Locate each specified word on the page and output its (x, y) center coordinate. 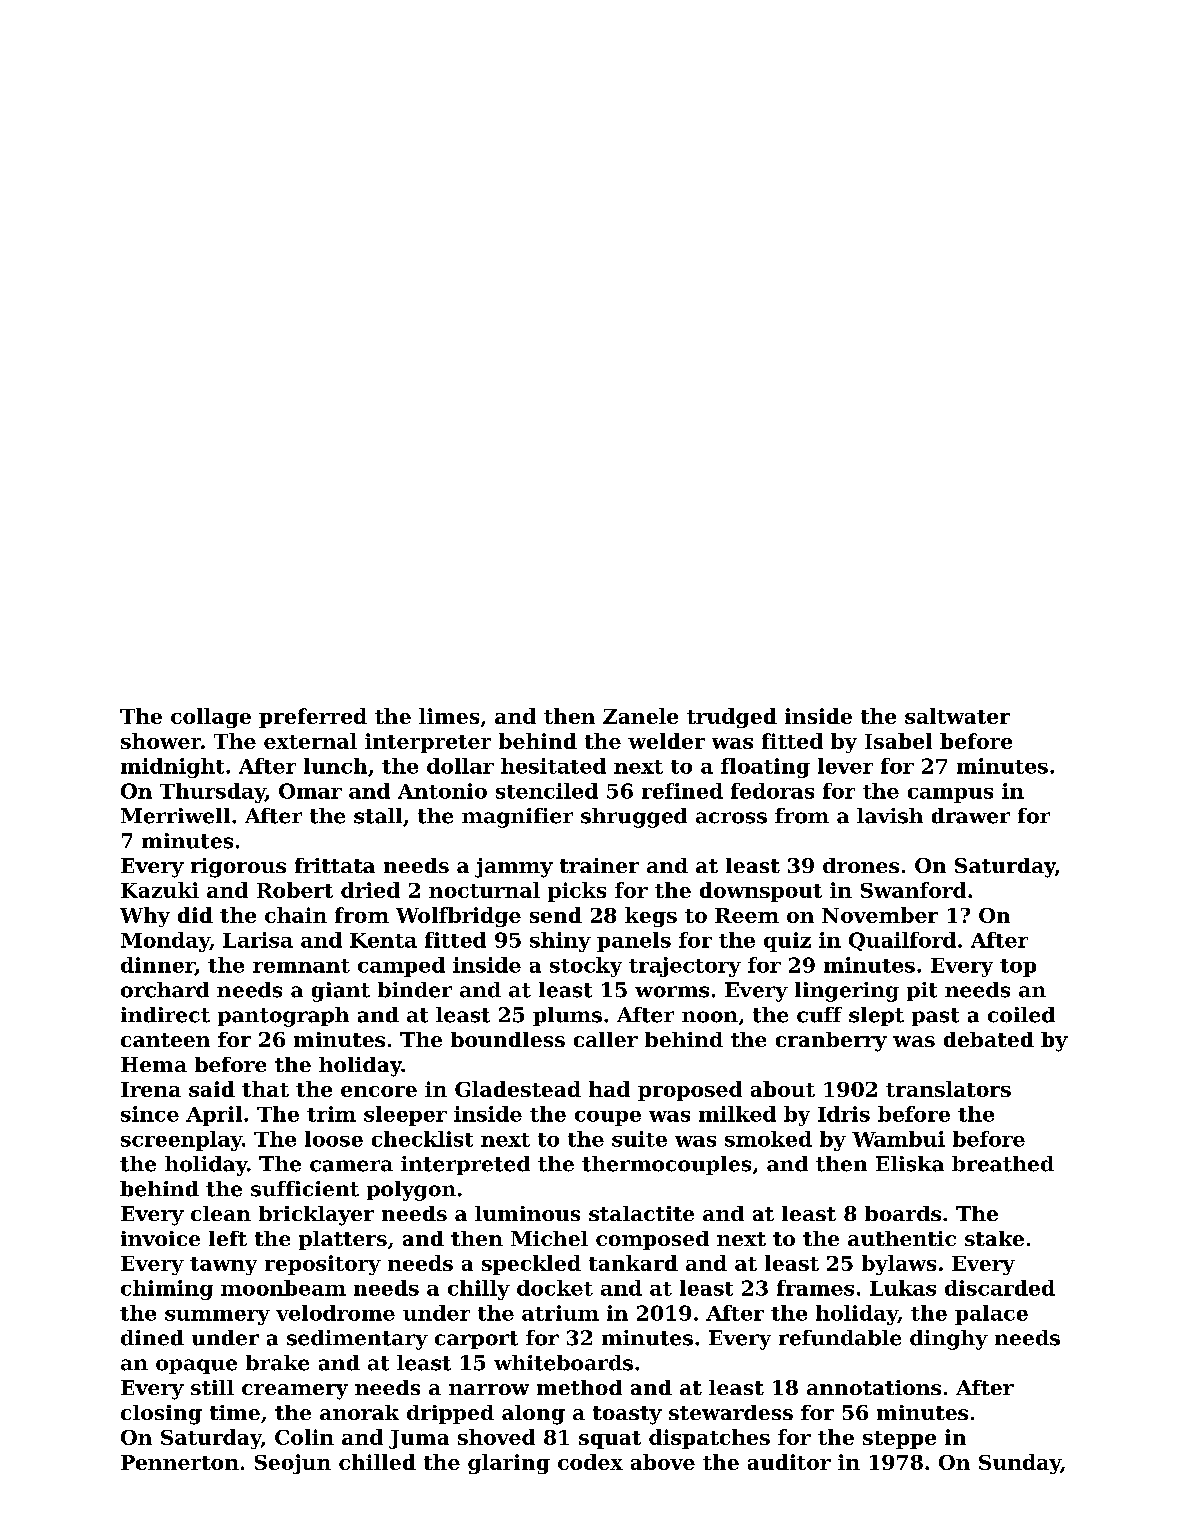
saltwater (957, 716)
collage (211, 718)
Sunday (1020, 1464)
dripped (450, 1414)
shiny (560, 942)
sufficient (305, 1189)
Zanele (640, 716)
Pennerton (180, 1462)
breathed (1003, 1164)
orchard (165, 990)
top (1018, 968)
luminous (527, 1213)
